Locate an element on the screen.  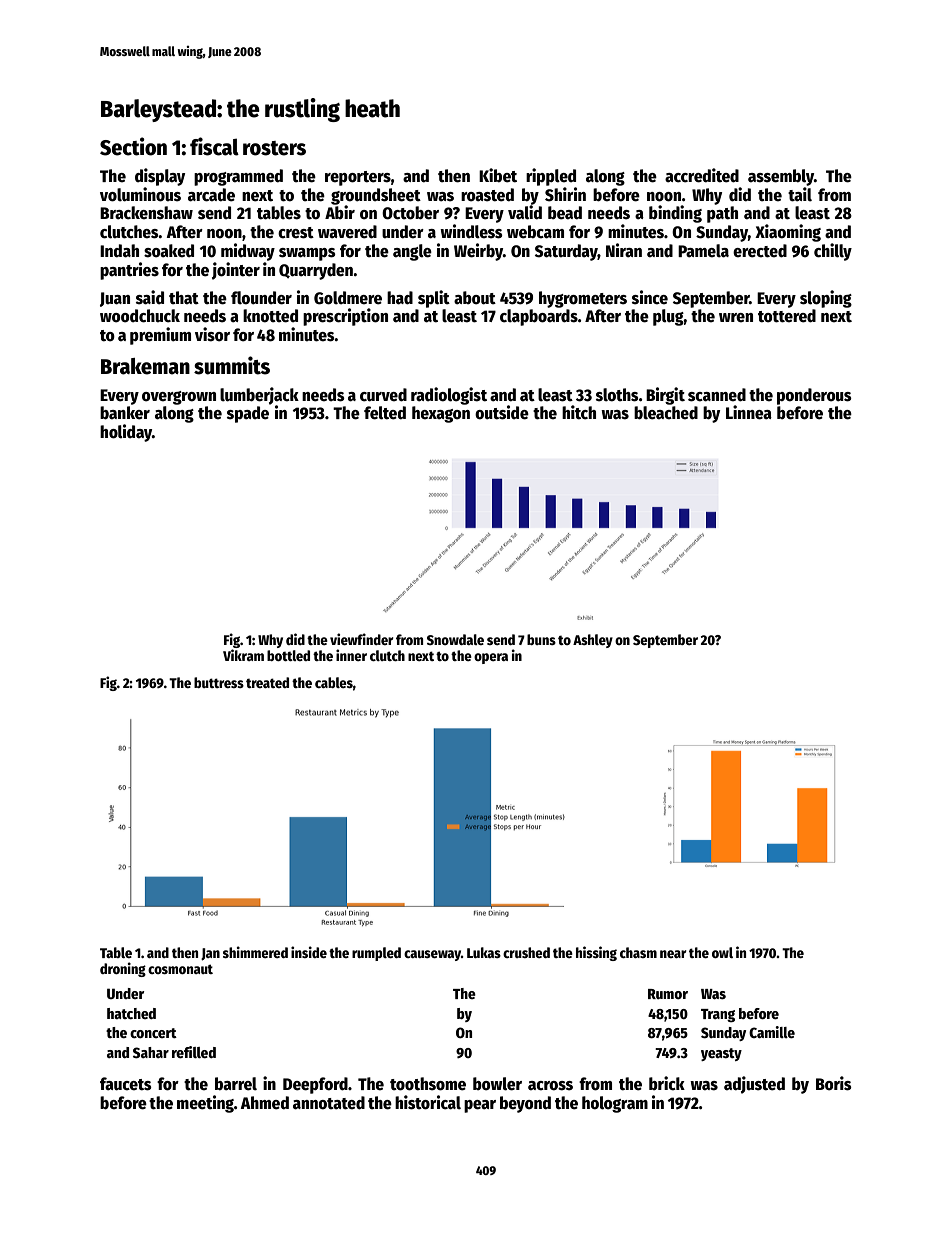
holiday is located at coordinates (126, 433).
